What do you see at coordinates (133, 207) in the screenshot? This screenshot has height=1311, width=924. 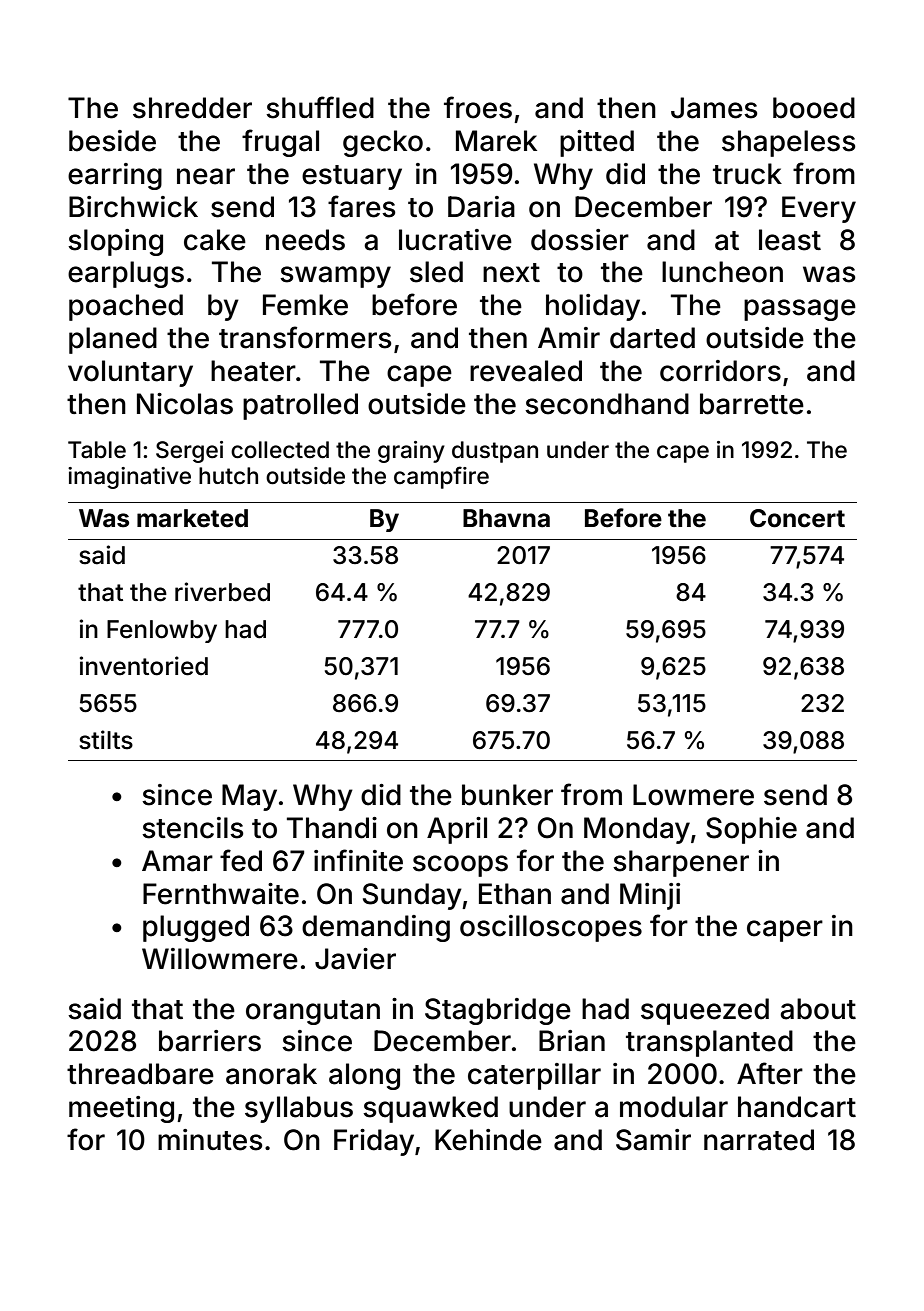 I see `Birchwick` at bounding box center [133, 207].
